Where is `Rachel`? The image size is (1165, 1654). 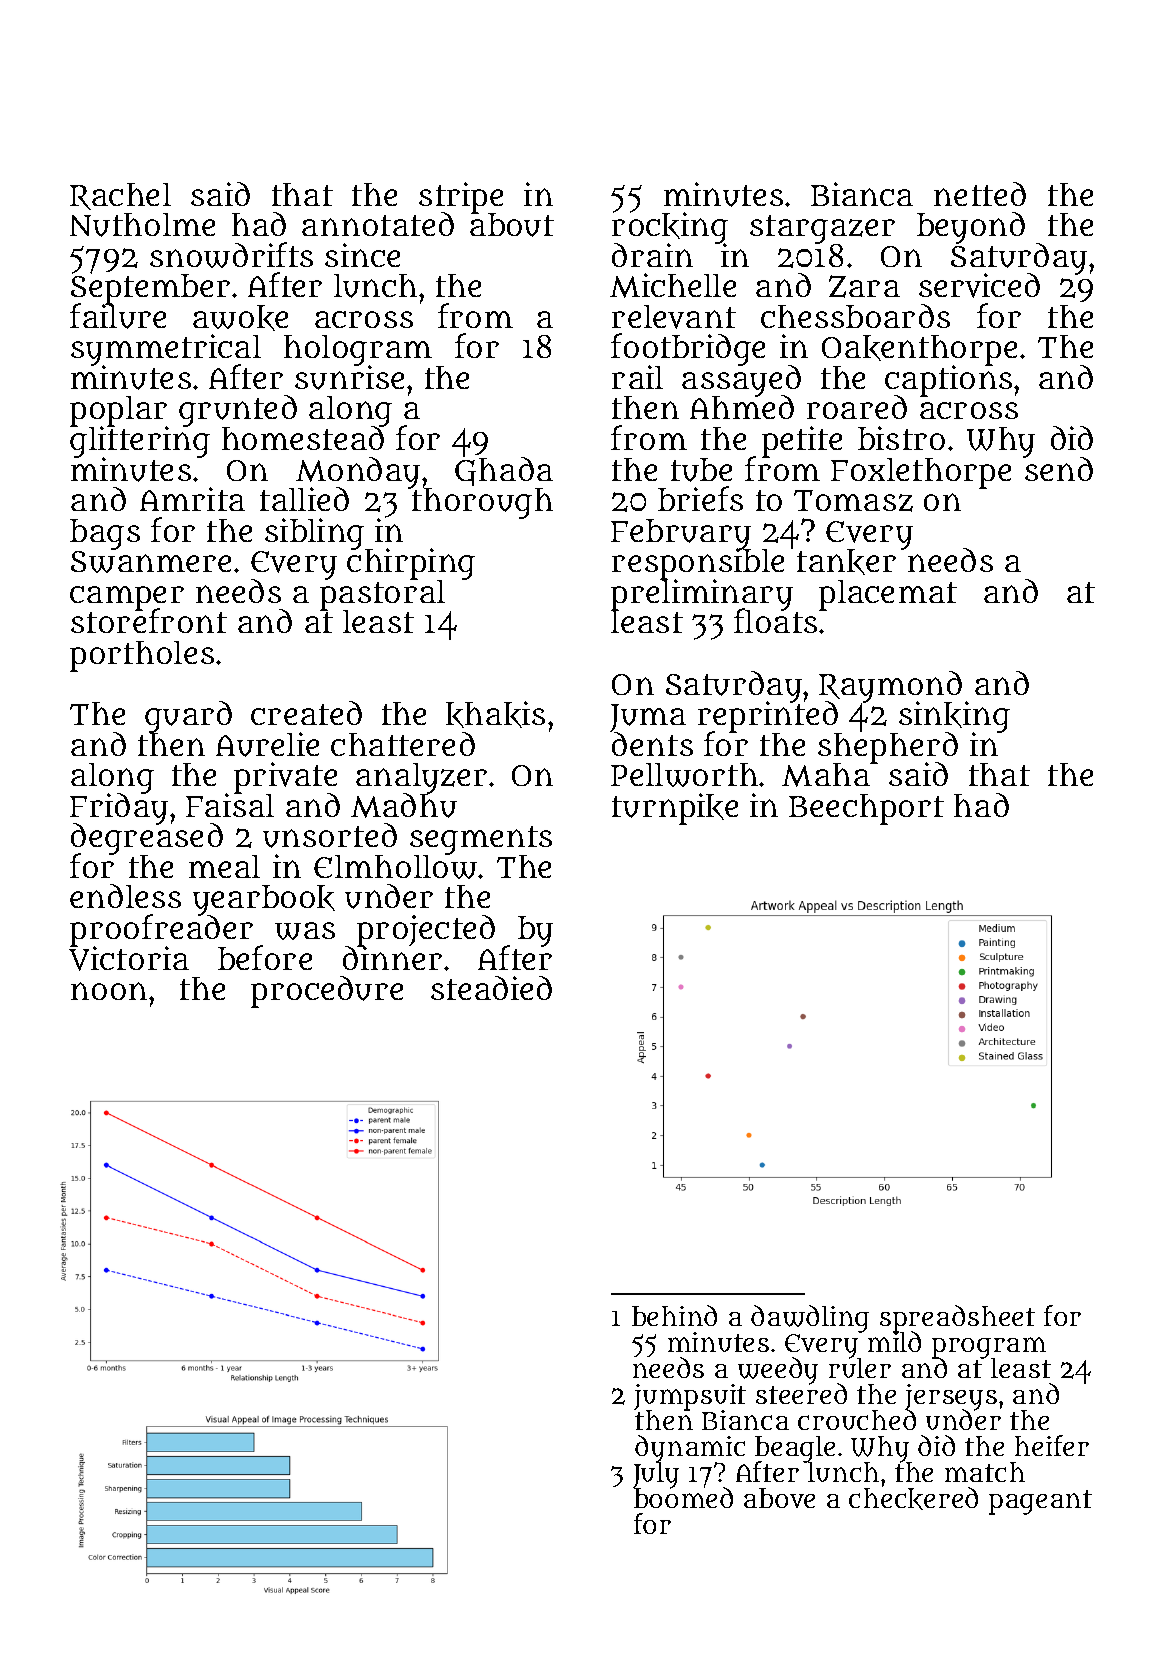 Rachel is located at coordinates (120, 196).
